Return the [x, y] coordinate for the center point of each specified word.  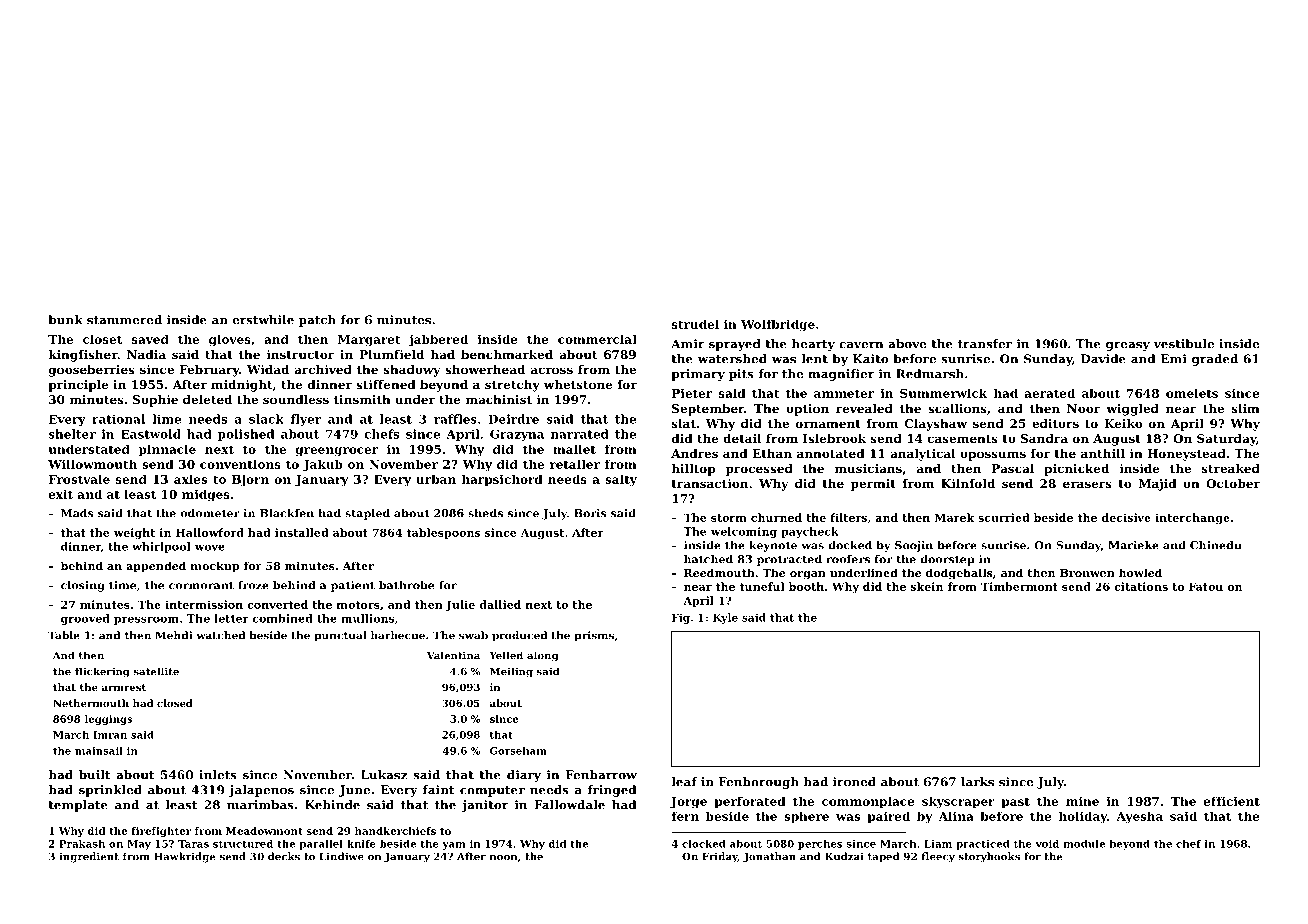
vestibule [1183, 344]
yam [454, 846]
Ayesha [1139, 817]
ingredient [89, 857]
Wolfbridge [778, 325]
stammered [124, 320]
